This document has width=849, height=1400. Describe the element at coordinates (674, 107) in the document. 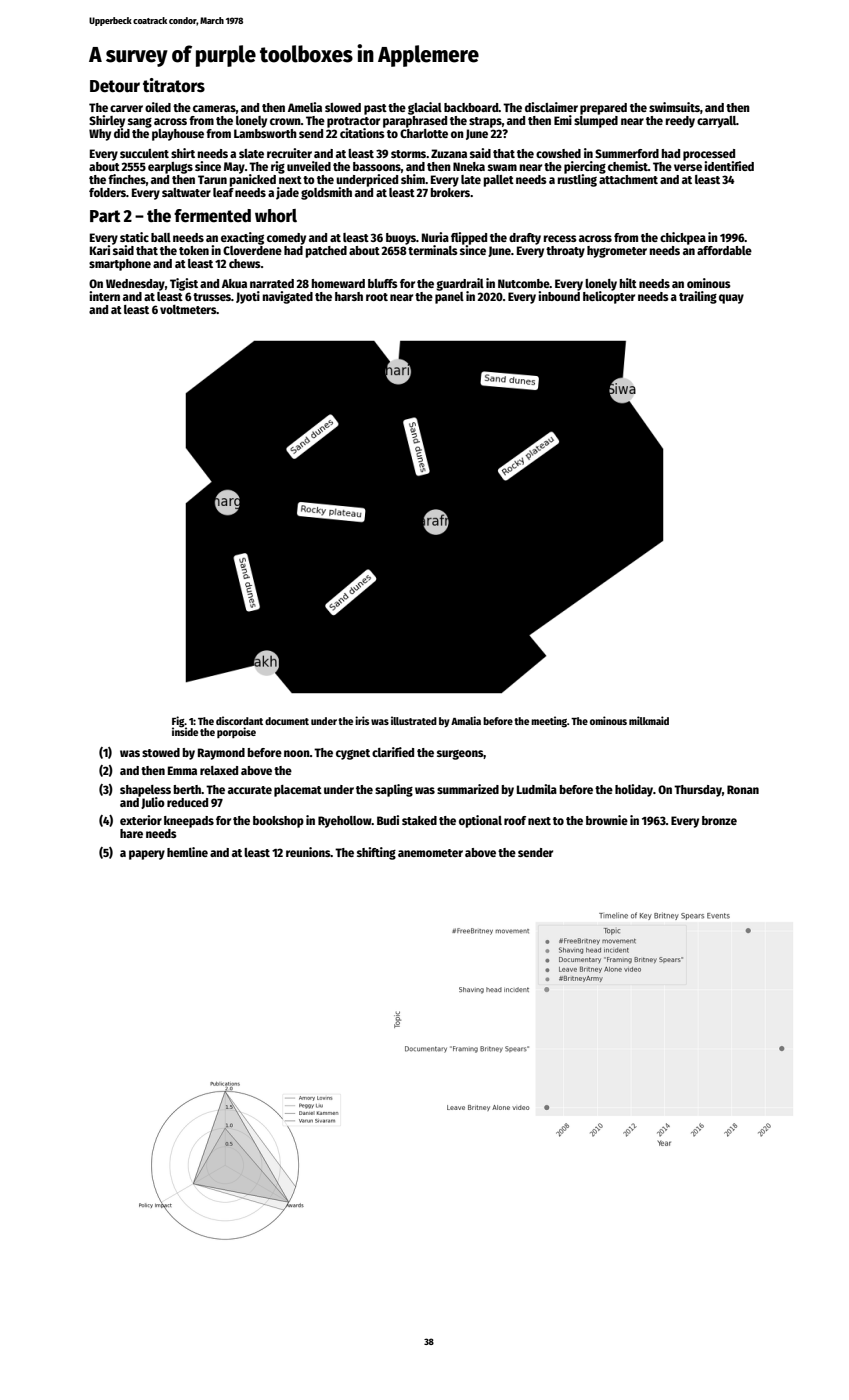

I see `swimsuits` at that location.
